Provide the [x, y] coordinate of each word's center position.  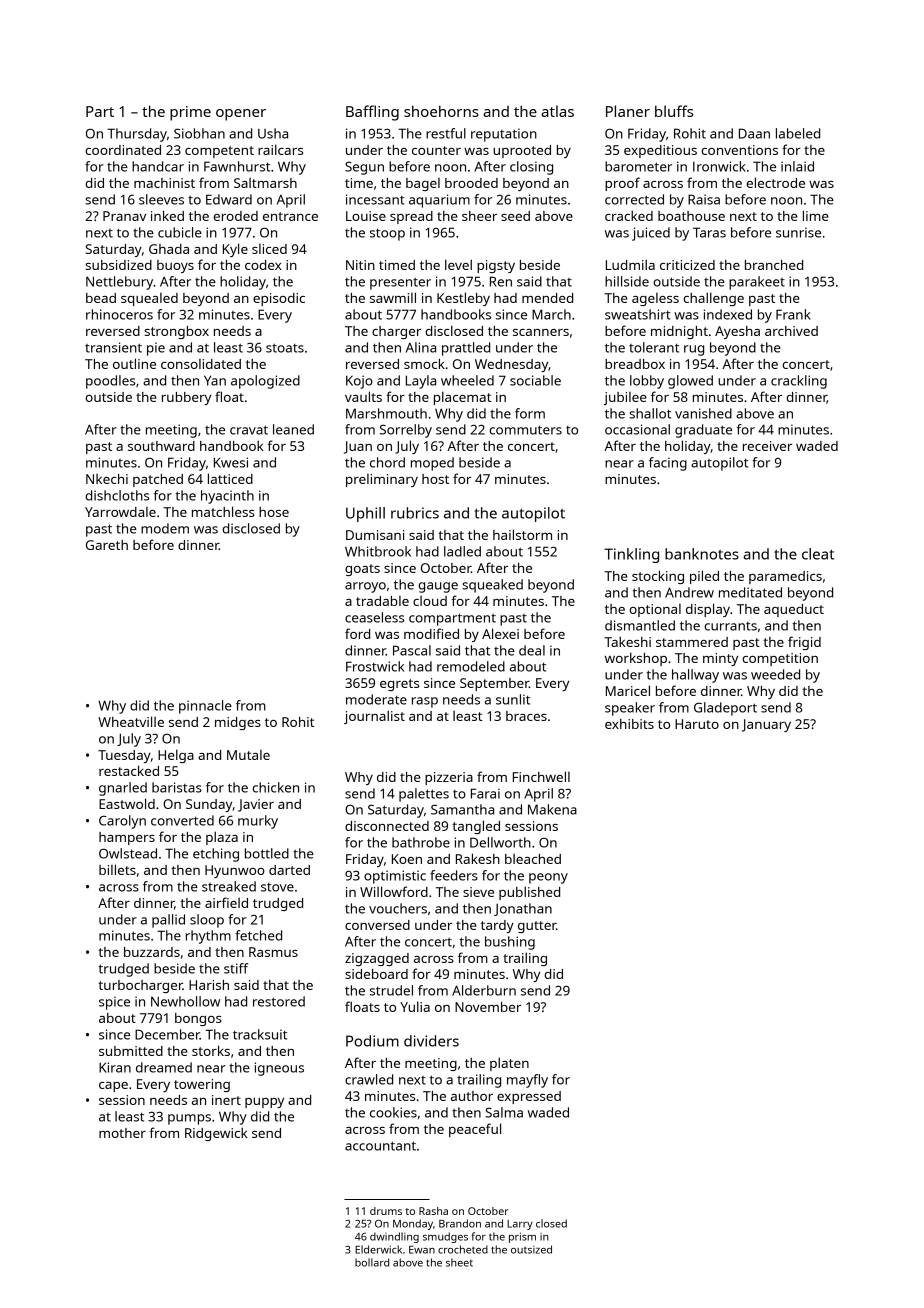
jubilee [625, 398]
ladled [462, 551]
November [488, 1007]
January [766, 725]
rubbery [186, 398]
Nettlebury [120, 283]
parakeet [757, 283]
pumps [189, 1119]
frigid [804, 643]
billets [117, 869]
